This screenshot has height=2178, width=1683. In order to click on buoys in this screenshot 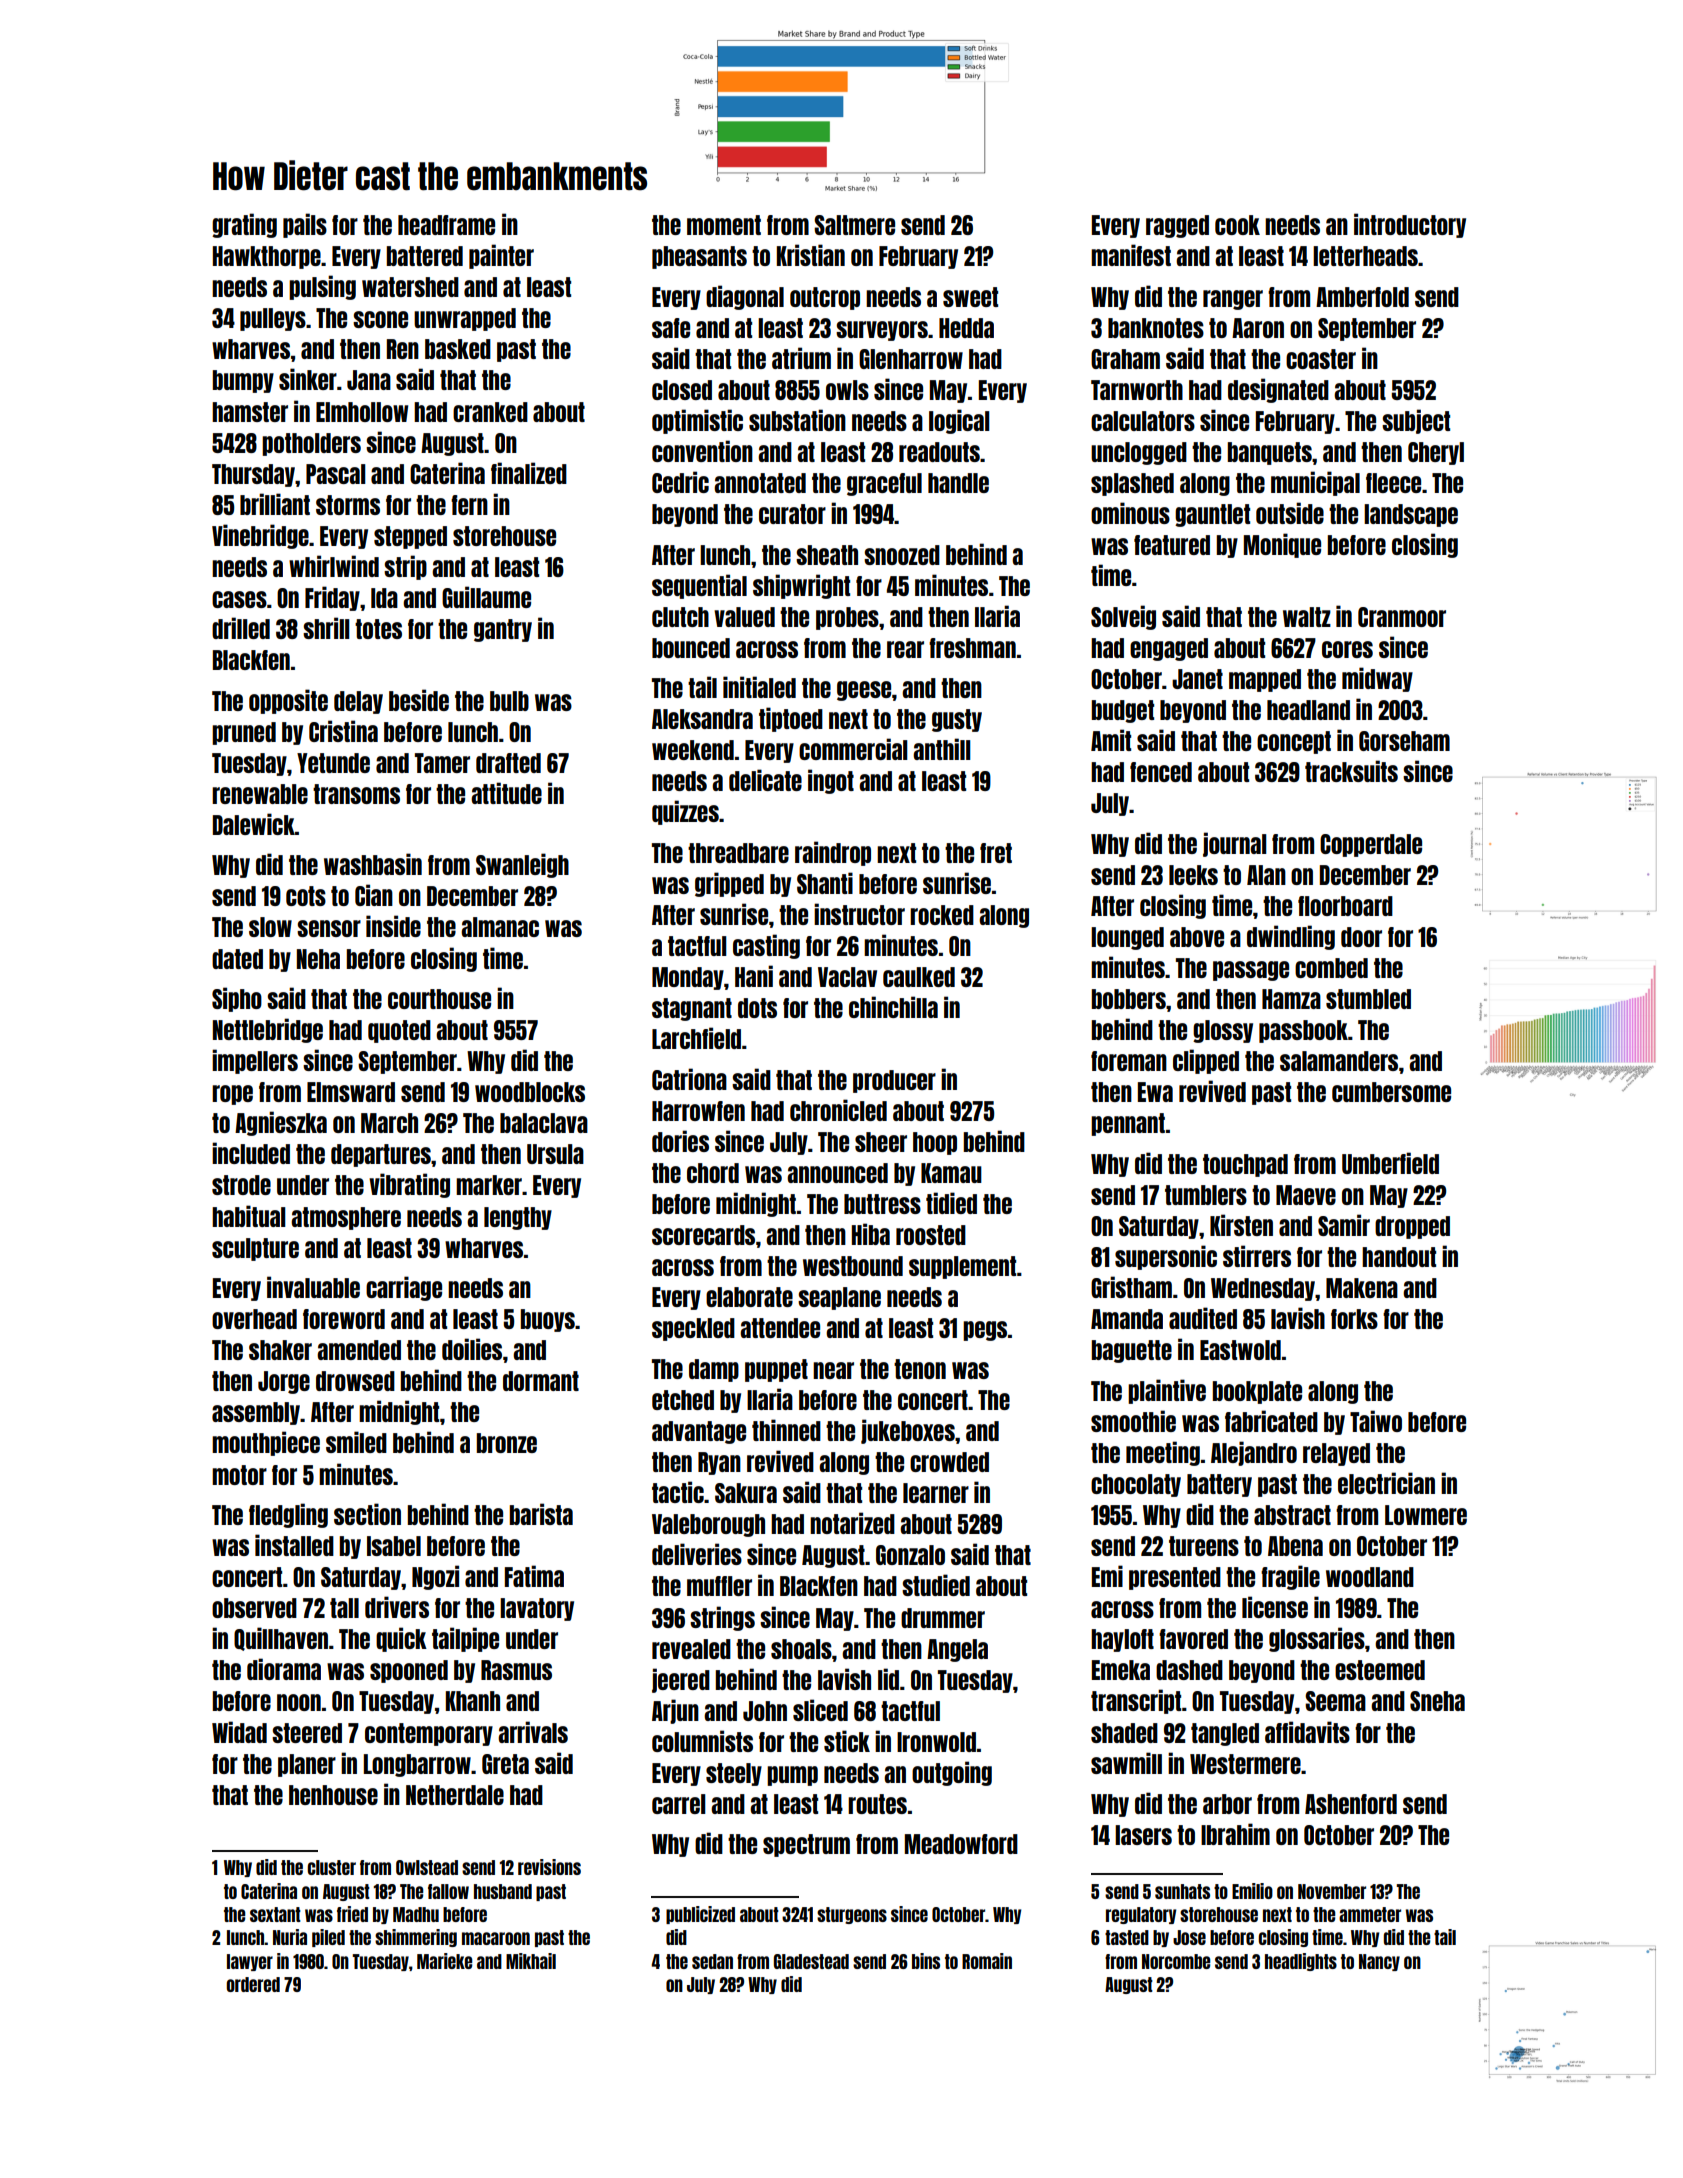, I will do `click(548, 1320)`.
